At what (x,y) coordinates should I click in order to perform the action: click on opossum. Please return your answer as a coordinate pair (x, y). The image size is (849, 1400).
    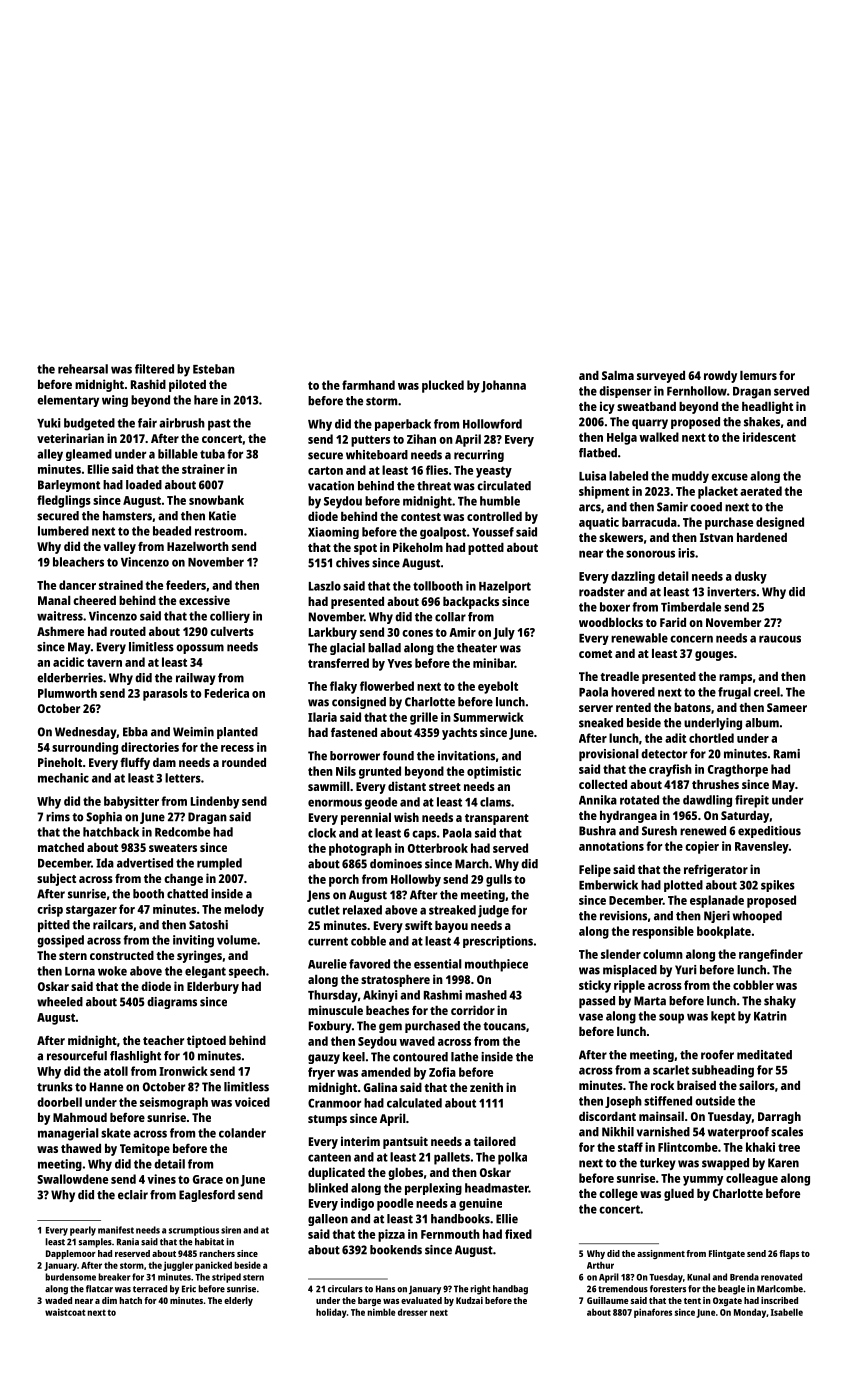
    Looking at the image, I should click on (200, 649).
